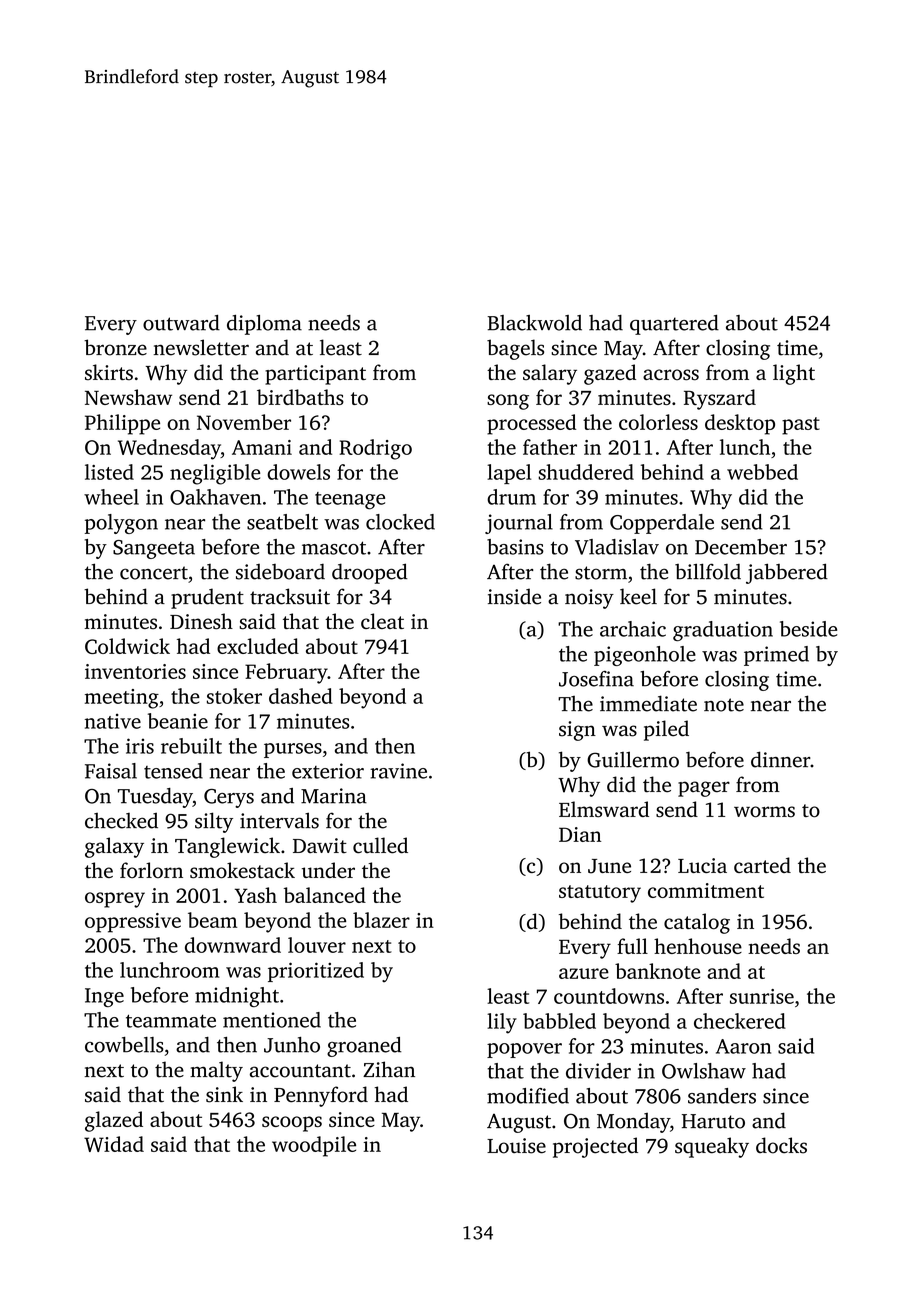 The image size is (924, 1311). What do you see at coordinates (674, 325) in the document?
I see `quartered` at bounding box center [674, 325].
